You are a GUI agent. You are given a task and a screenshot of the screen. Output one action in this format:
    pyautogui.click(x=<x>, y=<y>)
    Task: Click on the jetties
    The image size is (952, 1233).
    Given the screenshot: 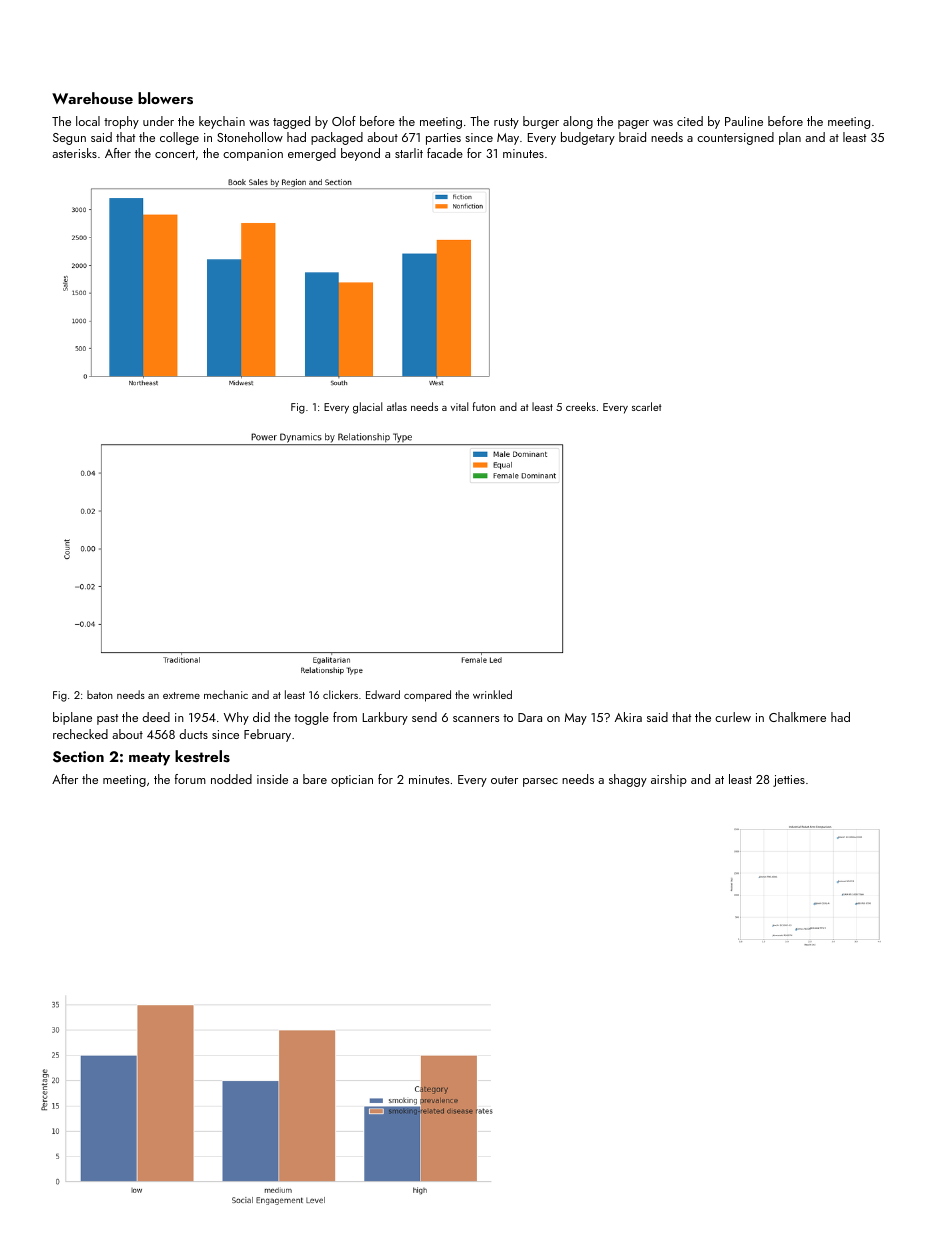 What is the action you would take?
    pyautogui.click(x=789, y=781)
